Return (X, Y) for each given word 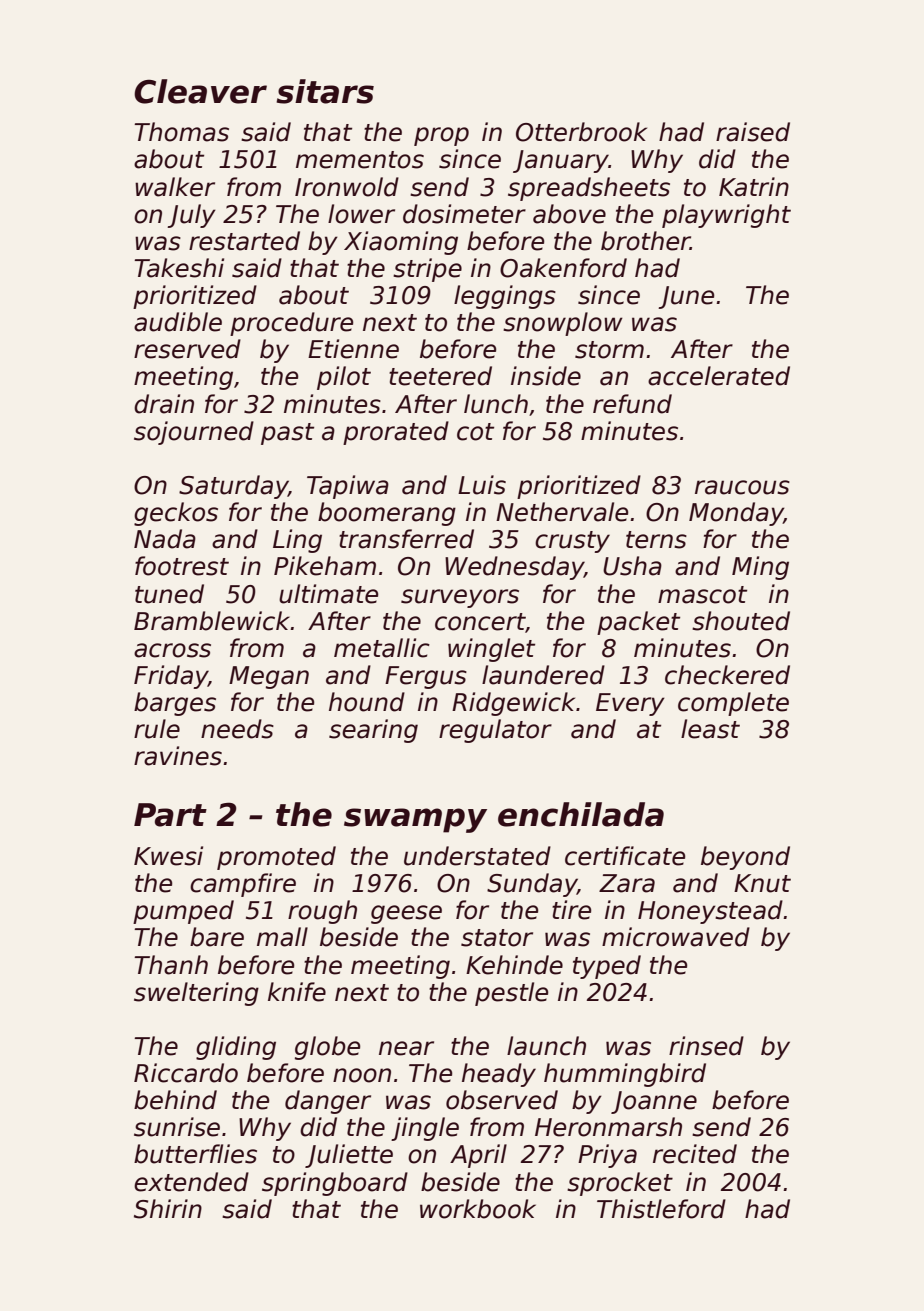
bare (217, 937)
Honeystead (710, 912)
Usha (632, 566)
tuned (169, 594)
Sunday (532, 885)
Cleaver (200, 91)
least (710, 729)
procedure (292, 324)
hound (367, 702)
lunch (496, 404)
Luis (482, 485)
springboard (335, 1184)
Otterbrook (581, 132)
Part (170, 815)
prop (441, 136)
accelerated (719, 376)
